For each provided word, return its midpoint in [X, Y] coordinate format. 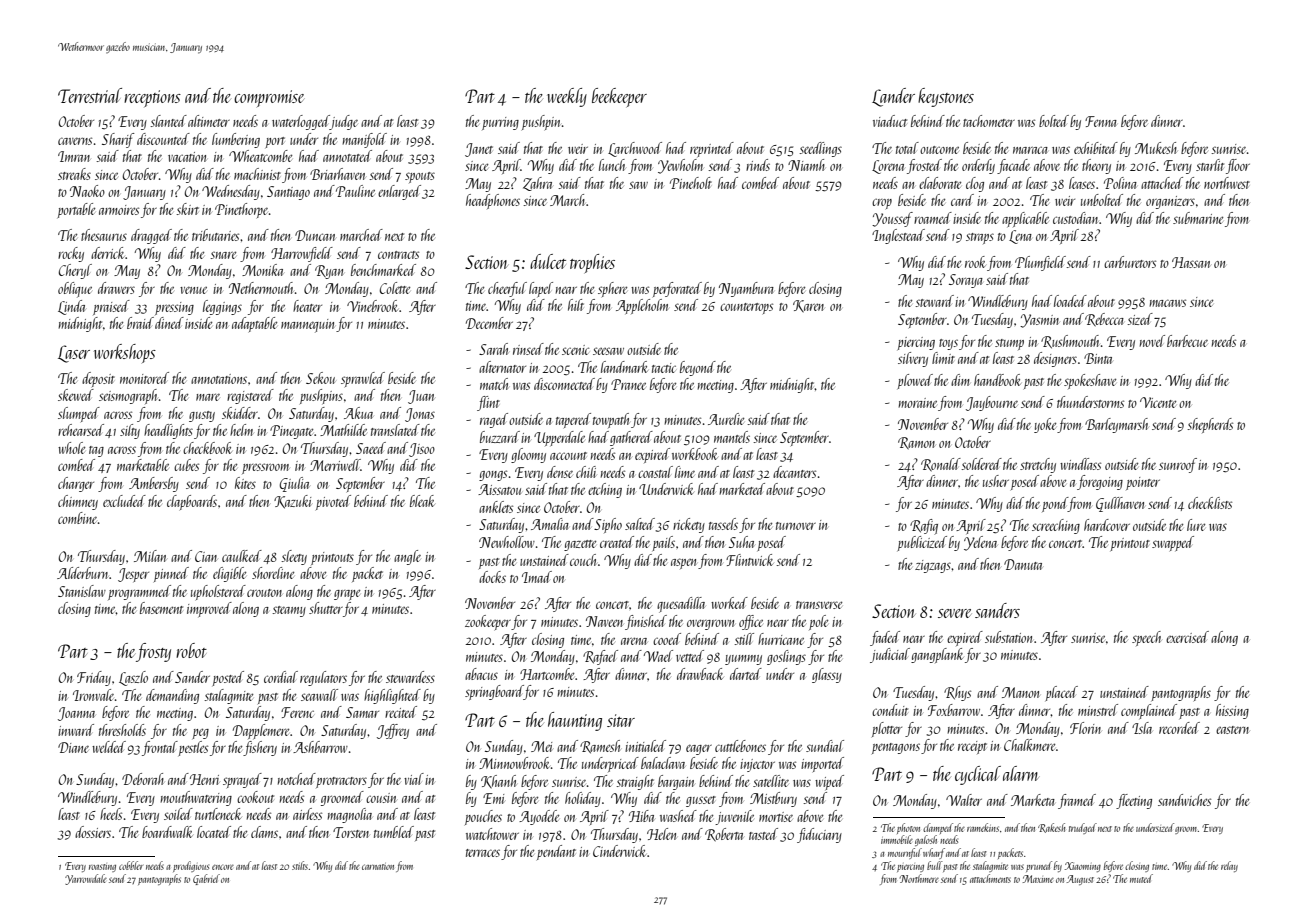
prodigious [191, 866]
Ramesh [600, 747]
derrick [108, 253]
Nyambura [746, 289]
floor [1238, 166]
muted [1141, 878]
